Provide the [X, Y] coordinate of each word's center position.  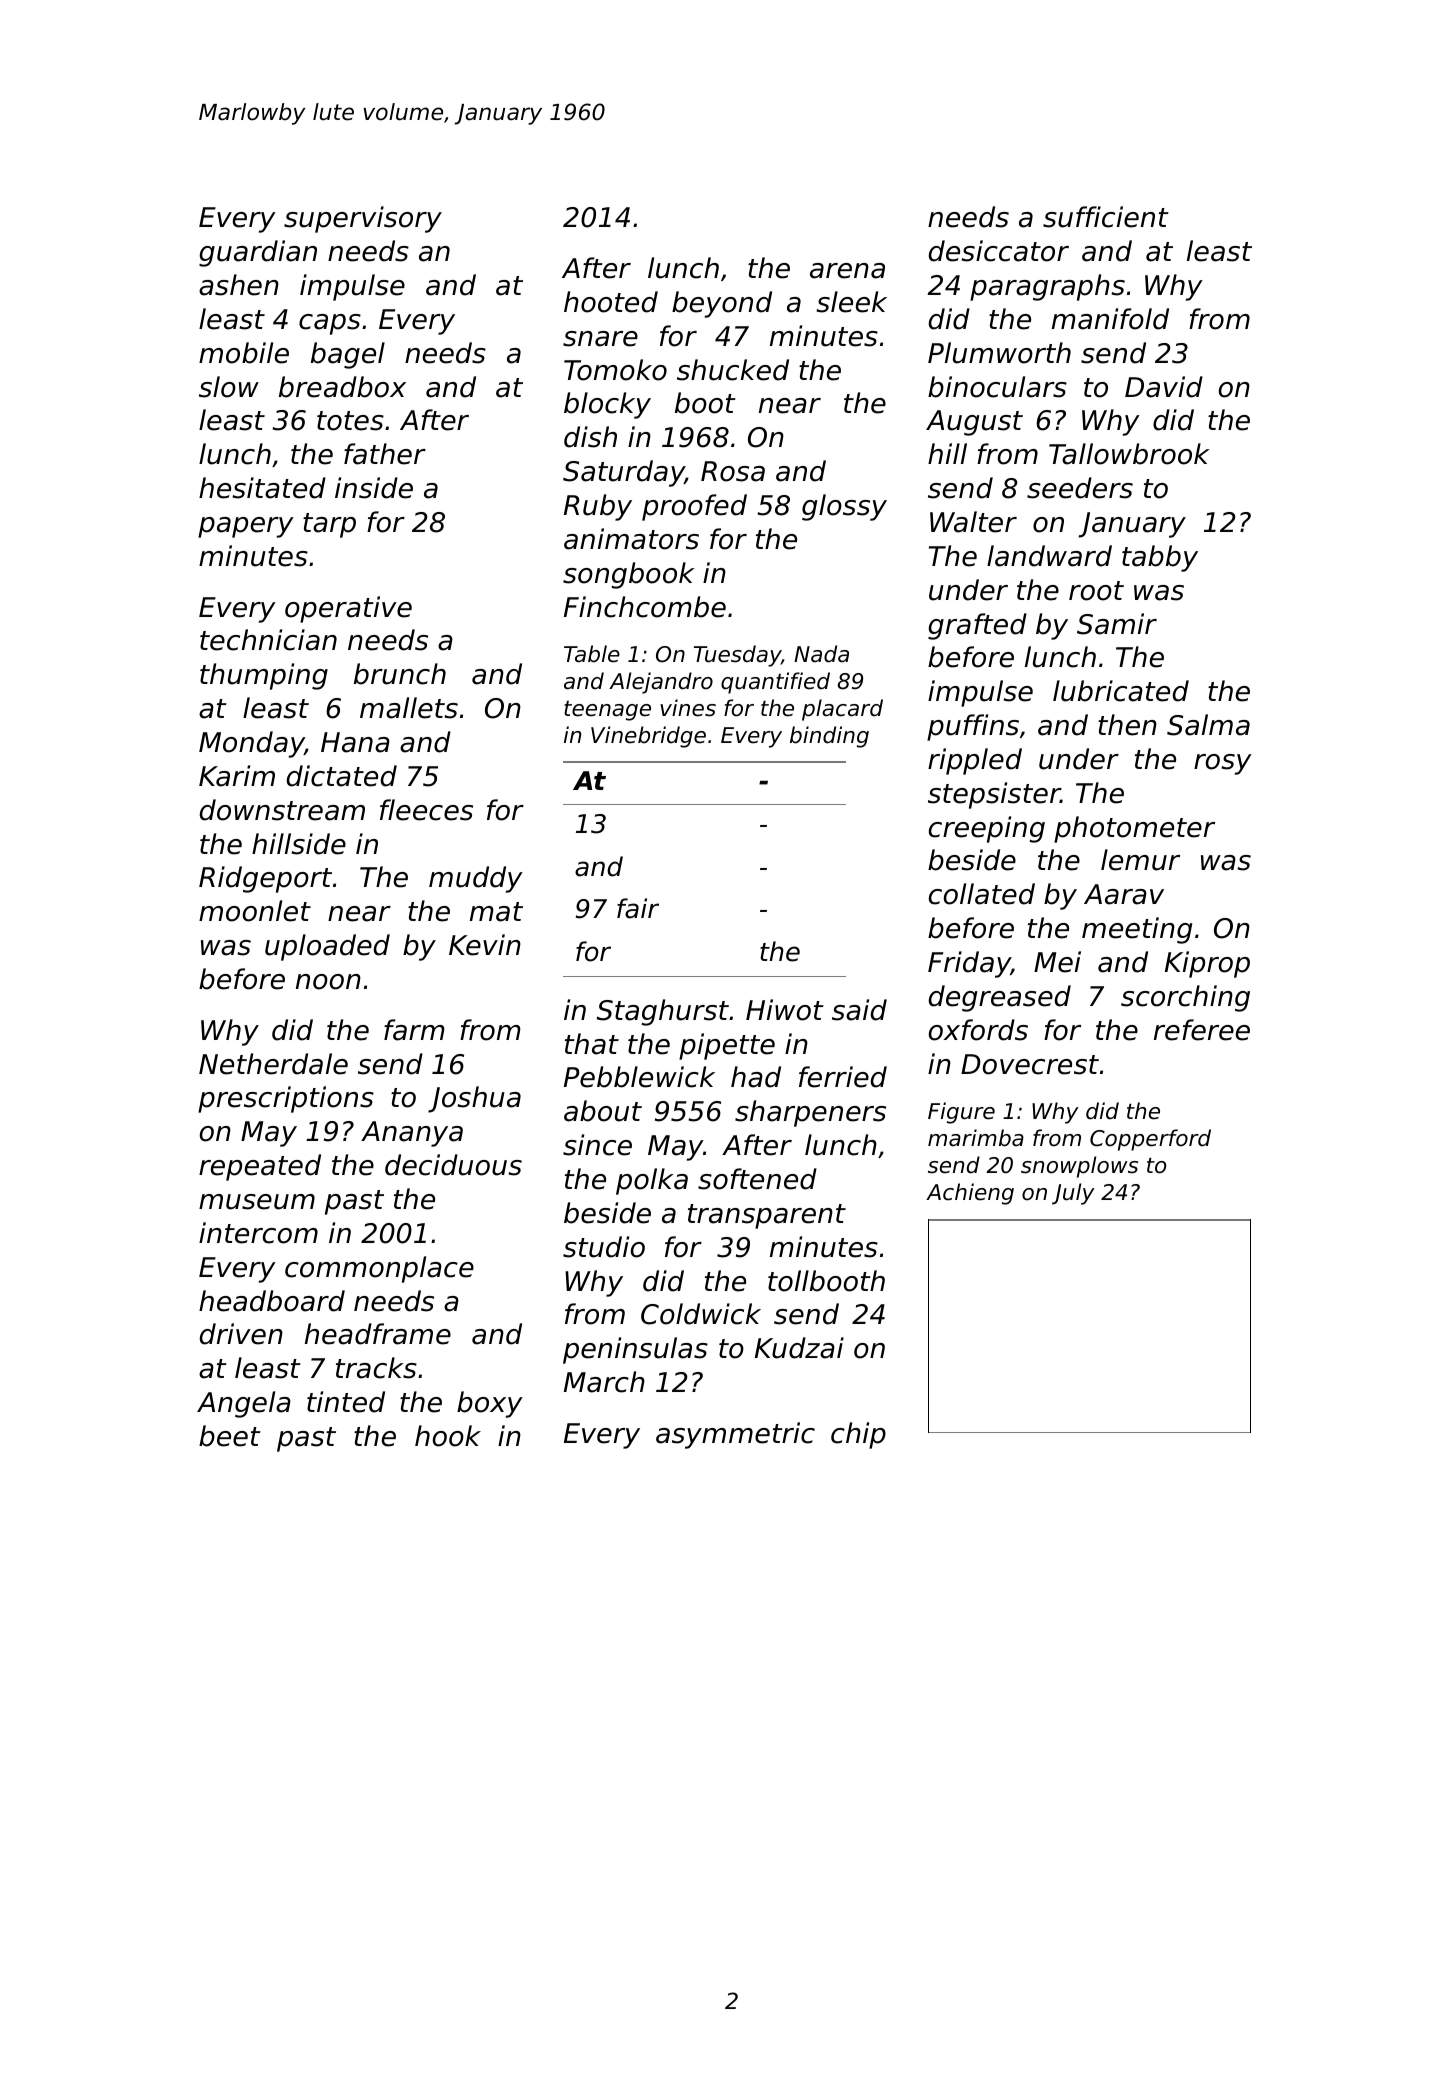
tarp [329, 525]
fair [638, 908]
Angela [244, 1404]
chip [858, 1435]
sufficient [1106, 217]
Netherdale [273, 1064]
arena [847, 271]
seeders [1080, 488]
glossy [844, 507]
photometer [1134, 829]
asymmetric [735, 1435]
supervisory [363, 219]
